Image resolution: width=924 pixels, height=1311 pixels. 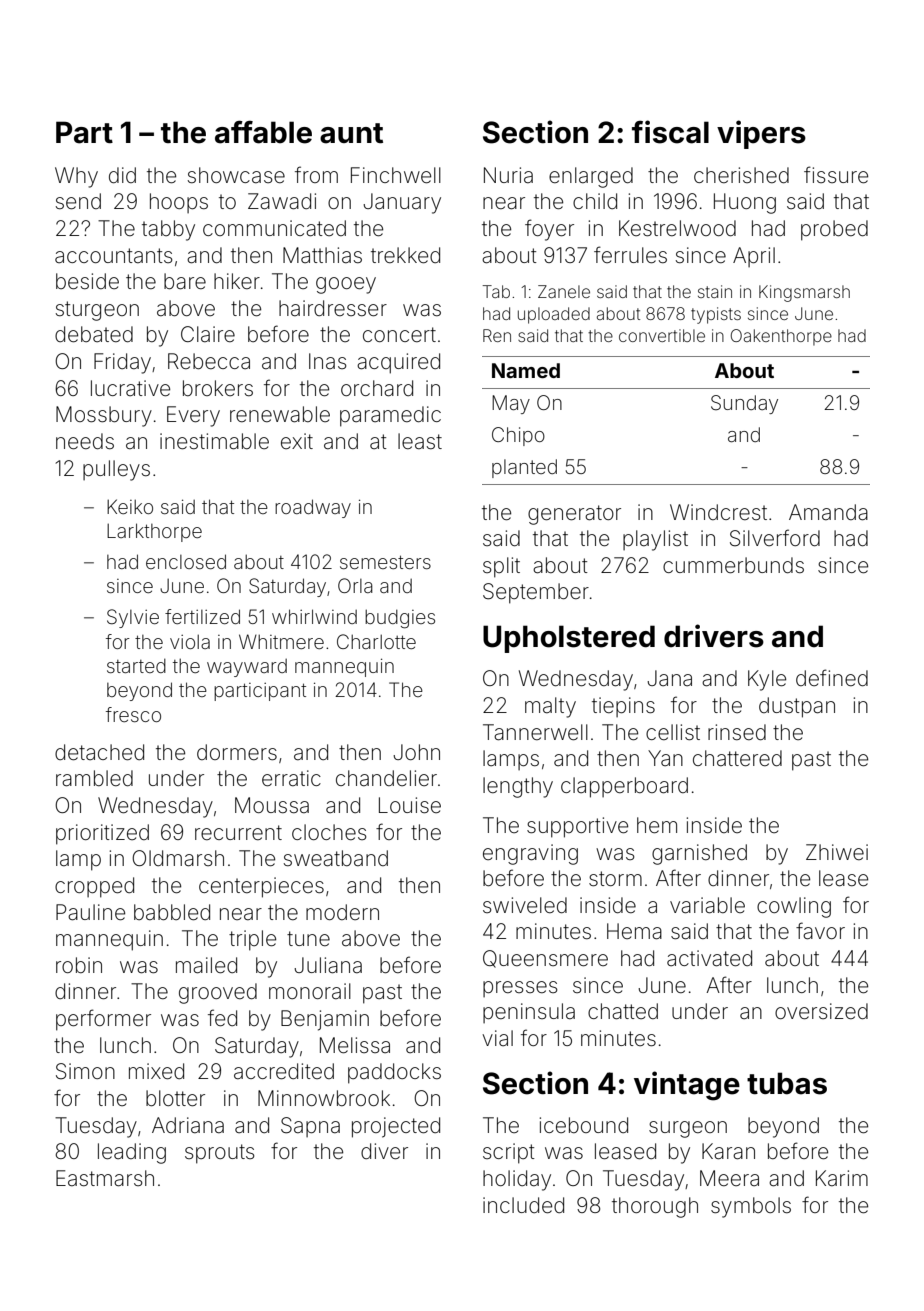 I want to click on Adriana, so click(x=188, y=1125).
